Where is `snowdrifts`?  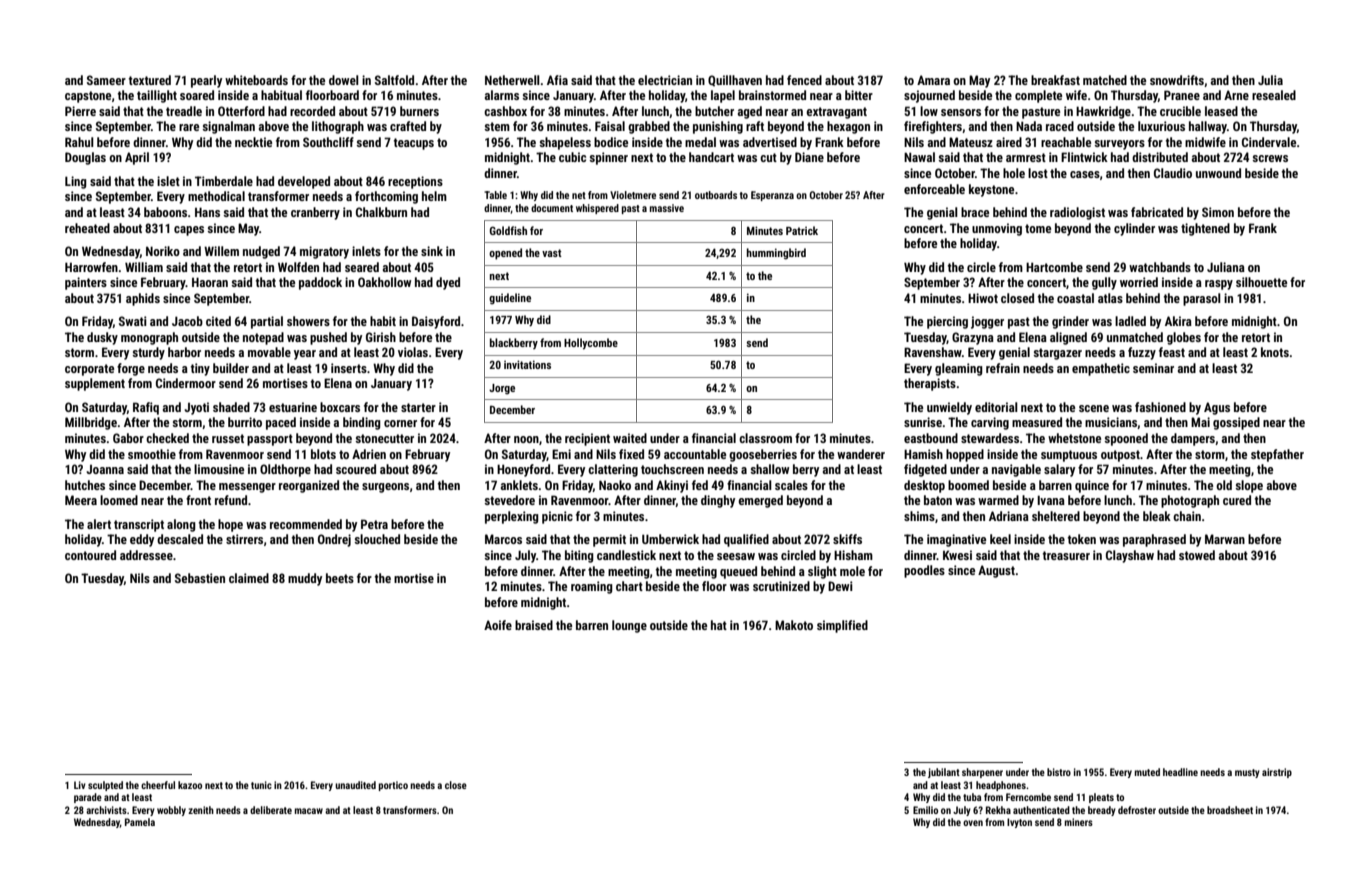 snowdrifts is located at coordinates (1177, 80).
